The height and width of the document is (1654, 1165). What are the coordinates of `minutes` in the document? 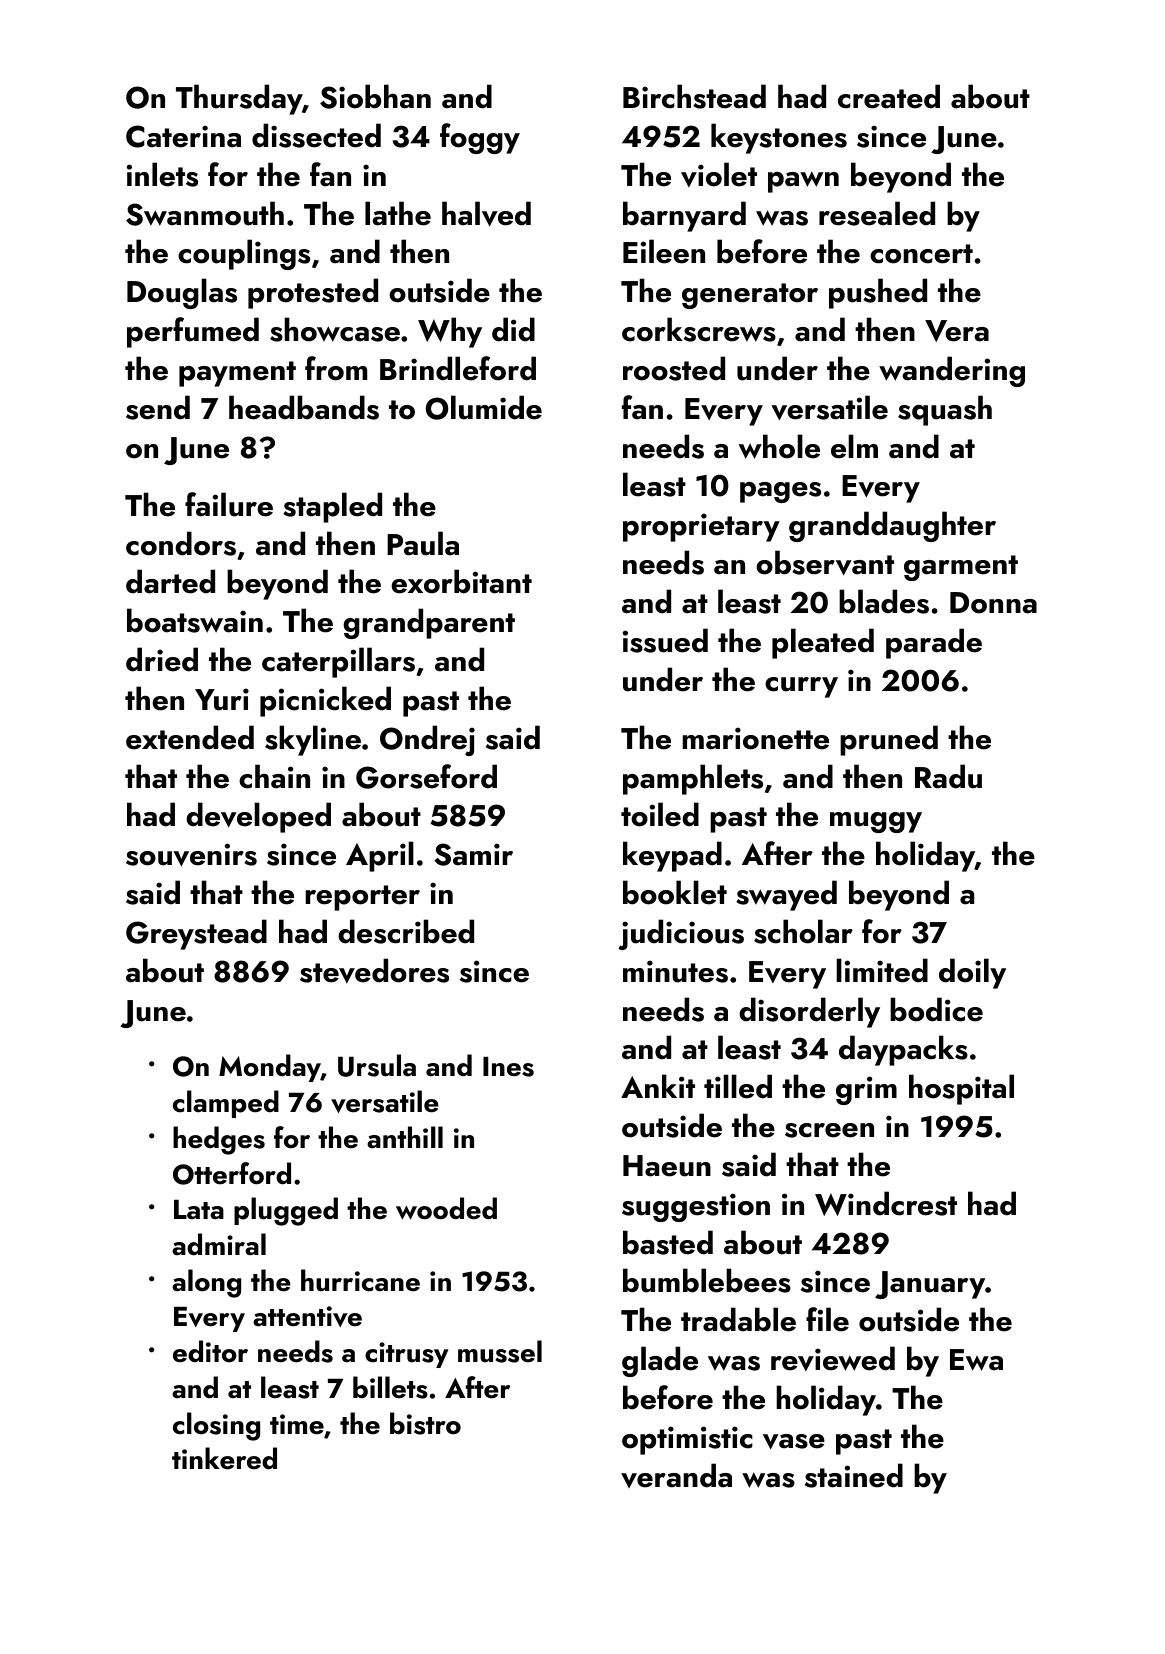 It's located at (675, 971).
